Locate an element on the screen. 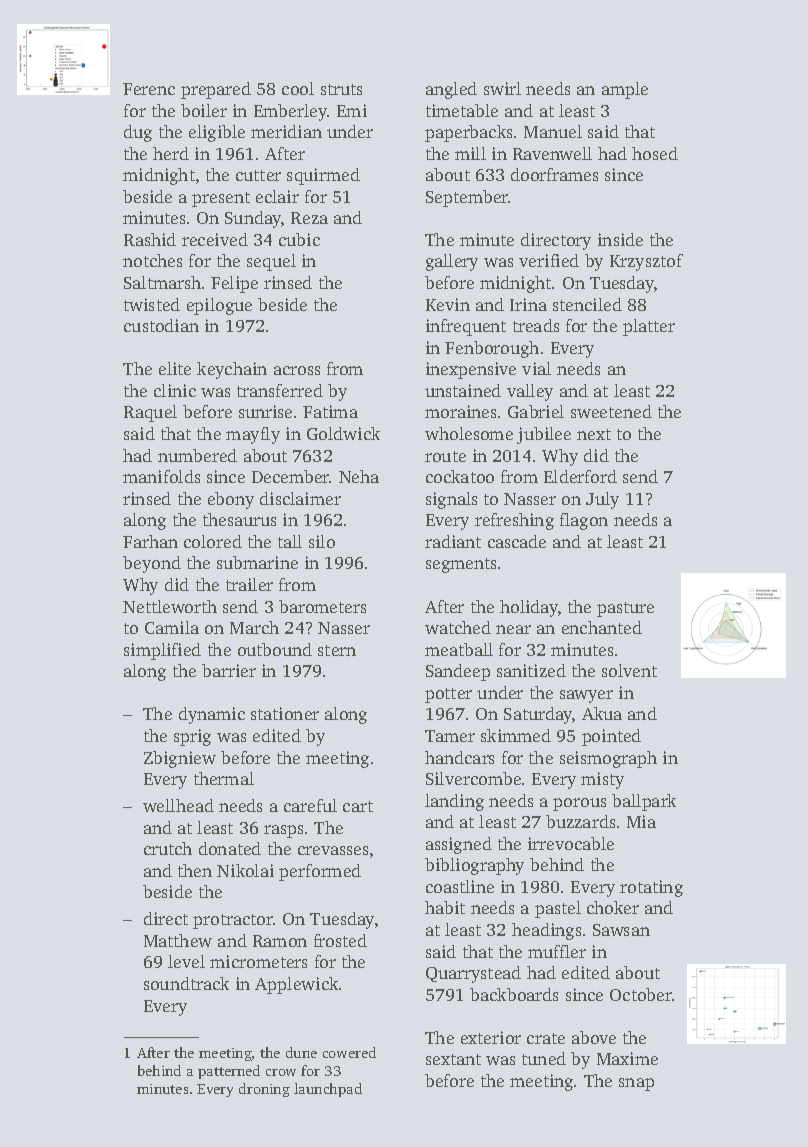 This screenshot has height=1147, width=808. thesaurus is located at coordinates (239, 519).
